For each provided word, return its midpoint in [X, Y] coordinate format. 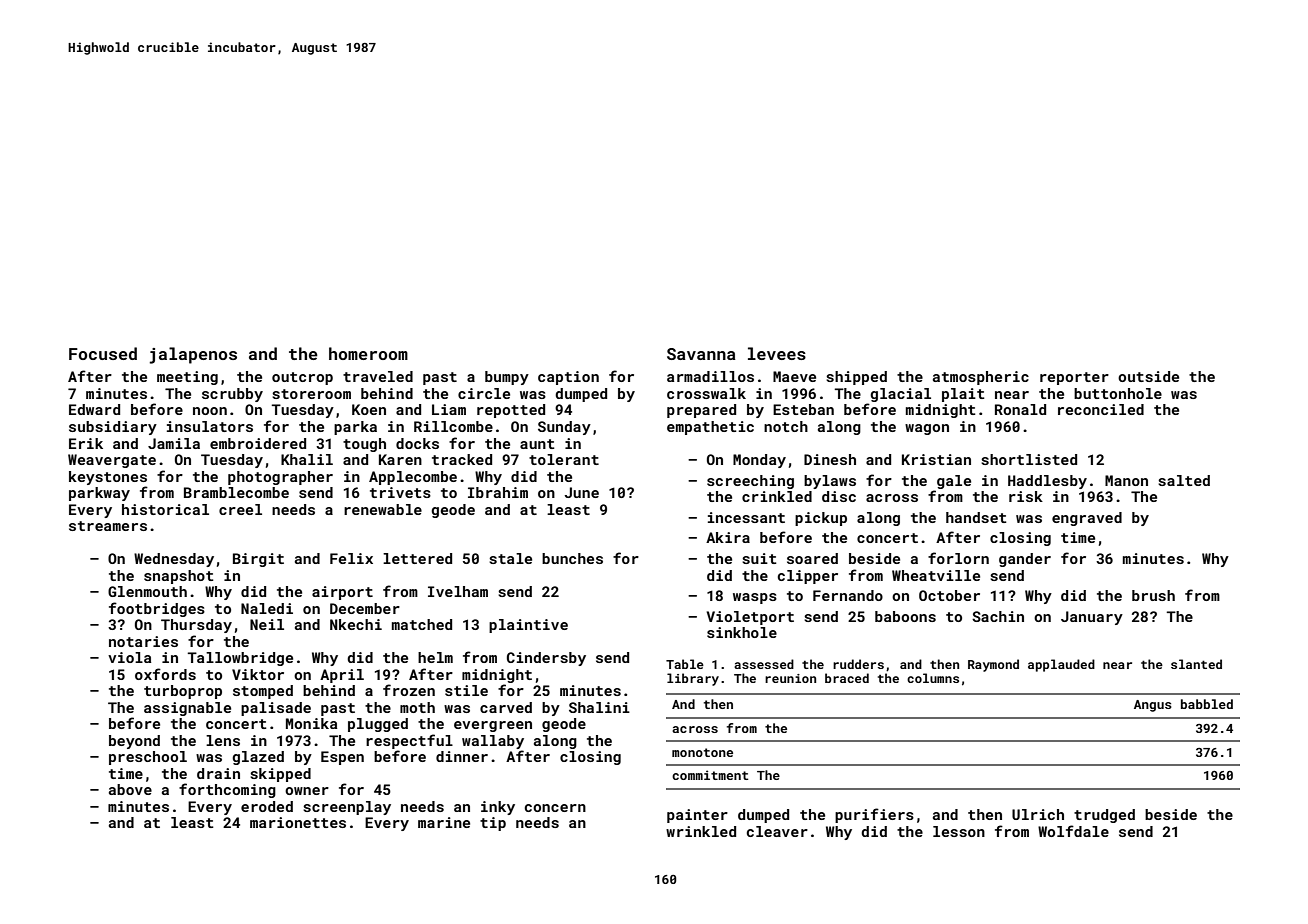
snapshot [178, 577]
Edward [94, 409]
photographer [280, 478]
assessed [764, 664]
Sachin [998, 616]
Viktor [258, 674]
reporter [1074, 378]
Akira [728, 537]
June [582, 492]
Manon [1126, 480]
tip [493, 824]
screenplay [347, 808]
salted [1184, 480]
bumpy [507, 378]
